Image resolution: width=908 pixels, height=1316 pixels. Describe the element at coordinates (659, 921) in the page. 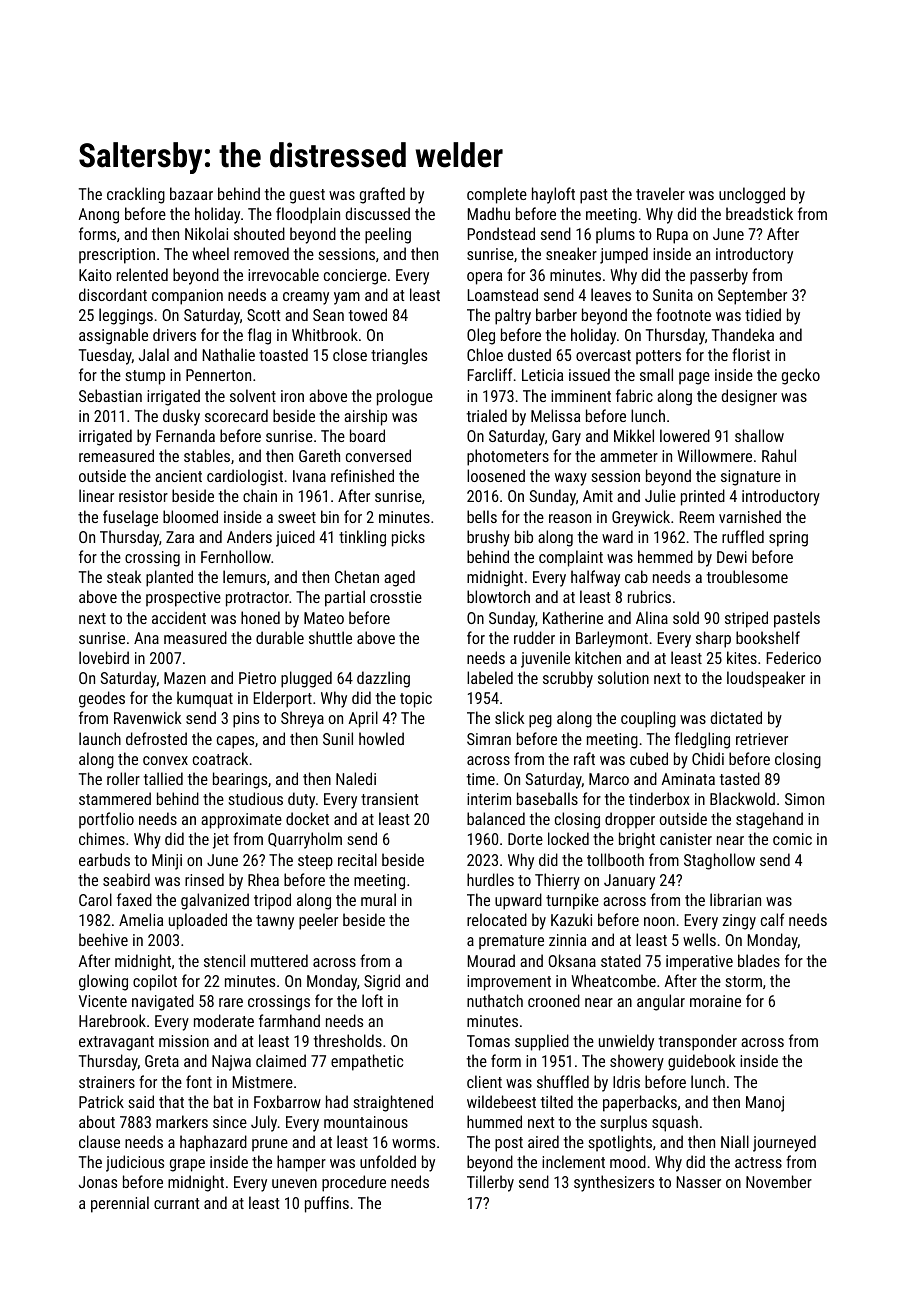

I see `noon` at that location.
